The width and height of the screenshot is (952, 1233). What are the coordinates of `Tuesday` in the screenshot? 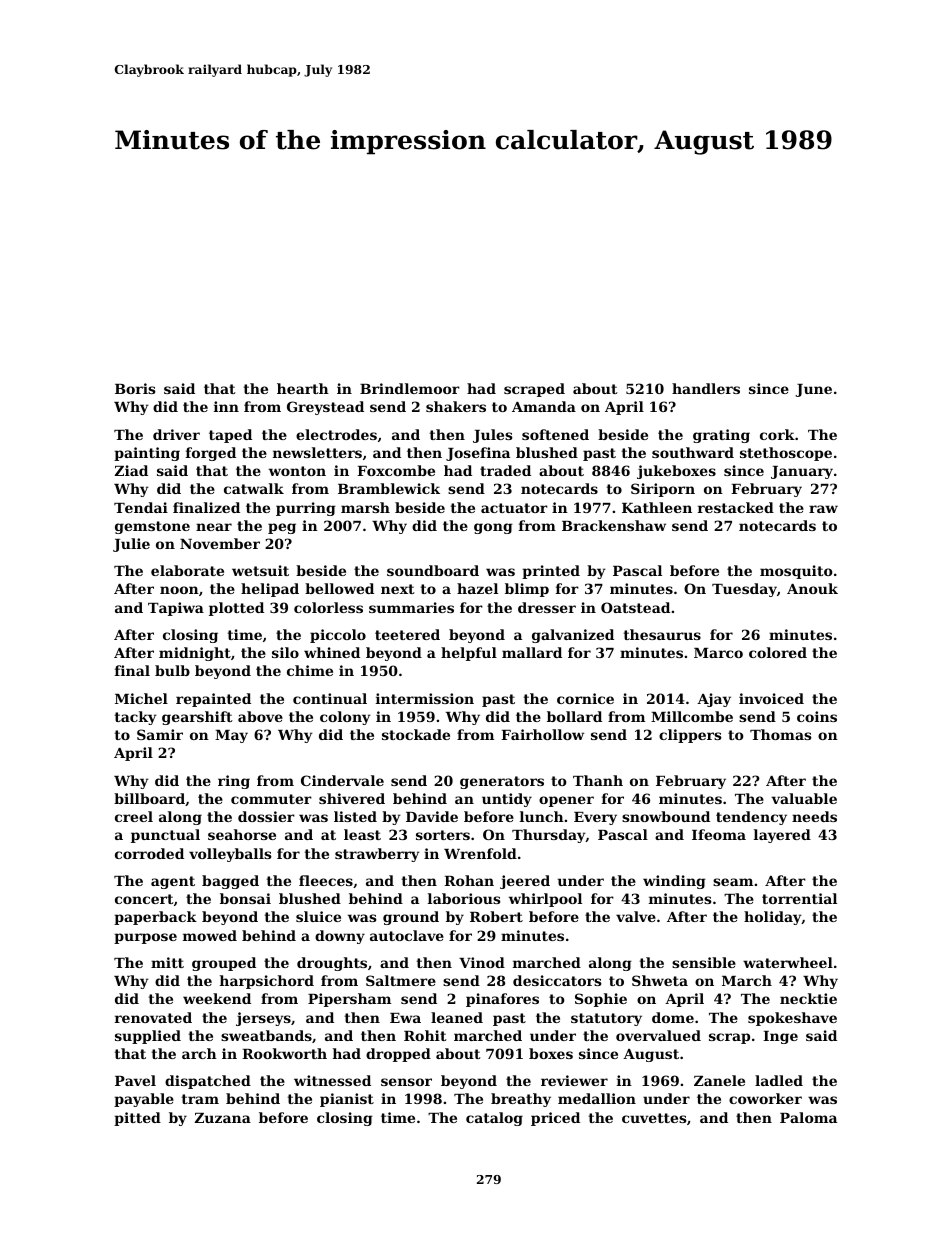 It's located at (744, 590).
